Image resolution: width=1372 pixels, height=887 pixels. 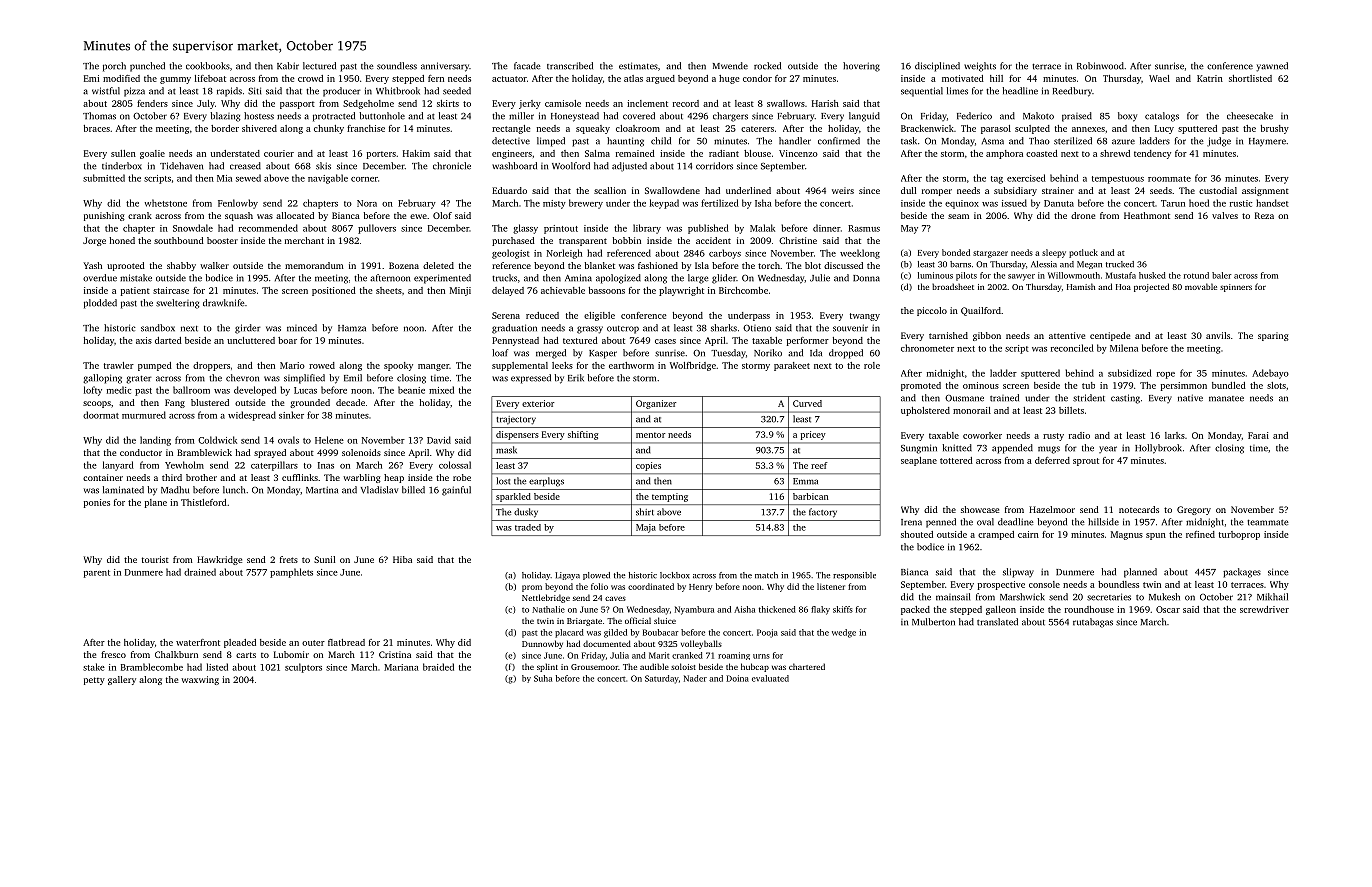 I want to click on cairn, so click(x=1028, y=534).
